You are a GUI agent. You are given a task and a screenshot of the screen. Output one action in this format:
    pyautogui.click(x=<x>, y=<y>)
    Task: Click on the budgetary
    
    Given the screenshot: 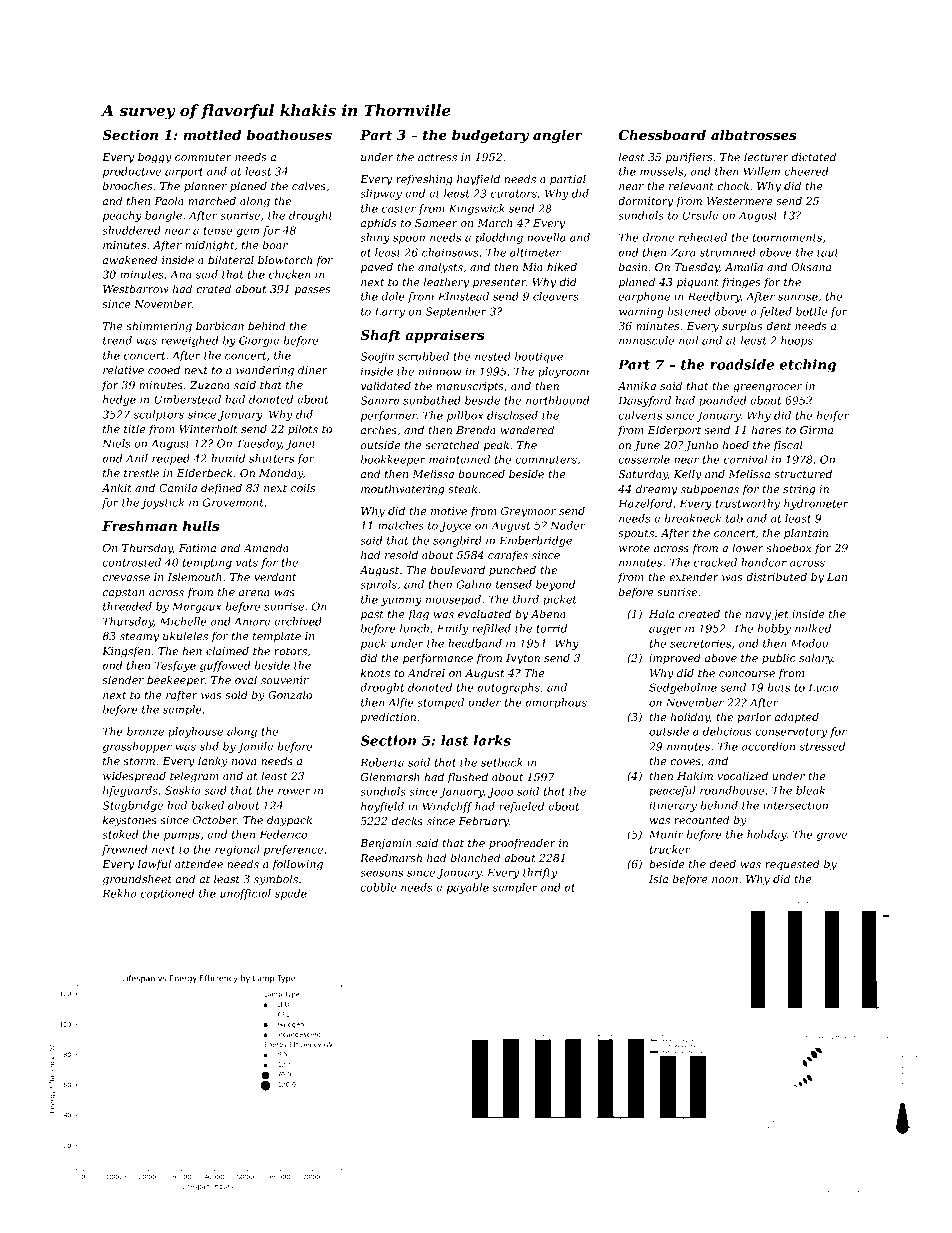 What is the action you would take?
    pyautogui.click(x=490, y=136)
